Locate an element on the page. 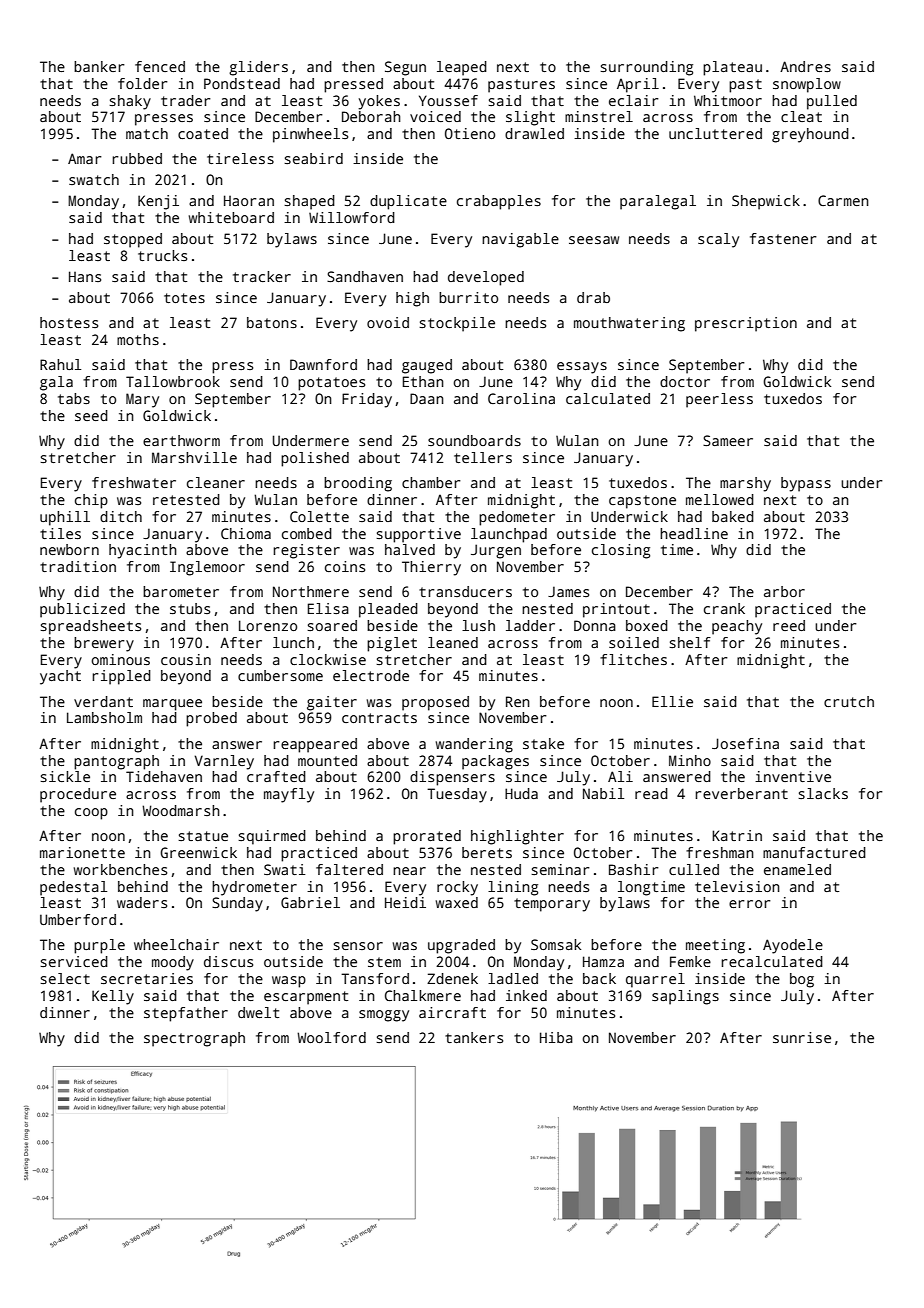 This page has width=924, height=1308. Shepwick is located at coordinates (766, 202).
